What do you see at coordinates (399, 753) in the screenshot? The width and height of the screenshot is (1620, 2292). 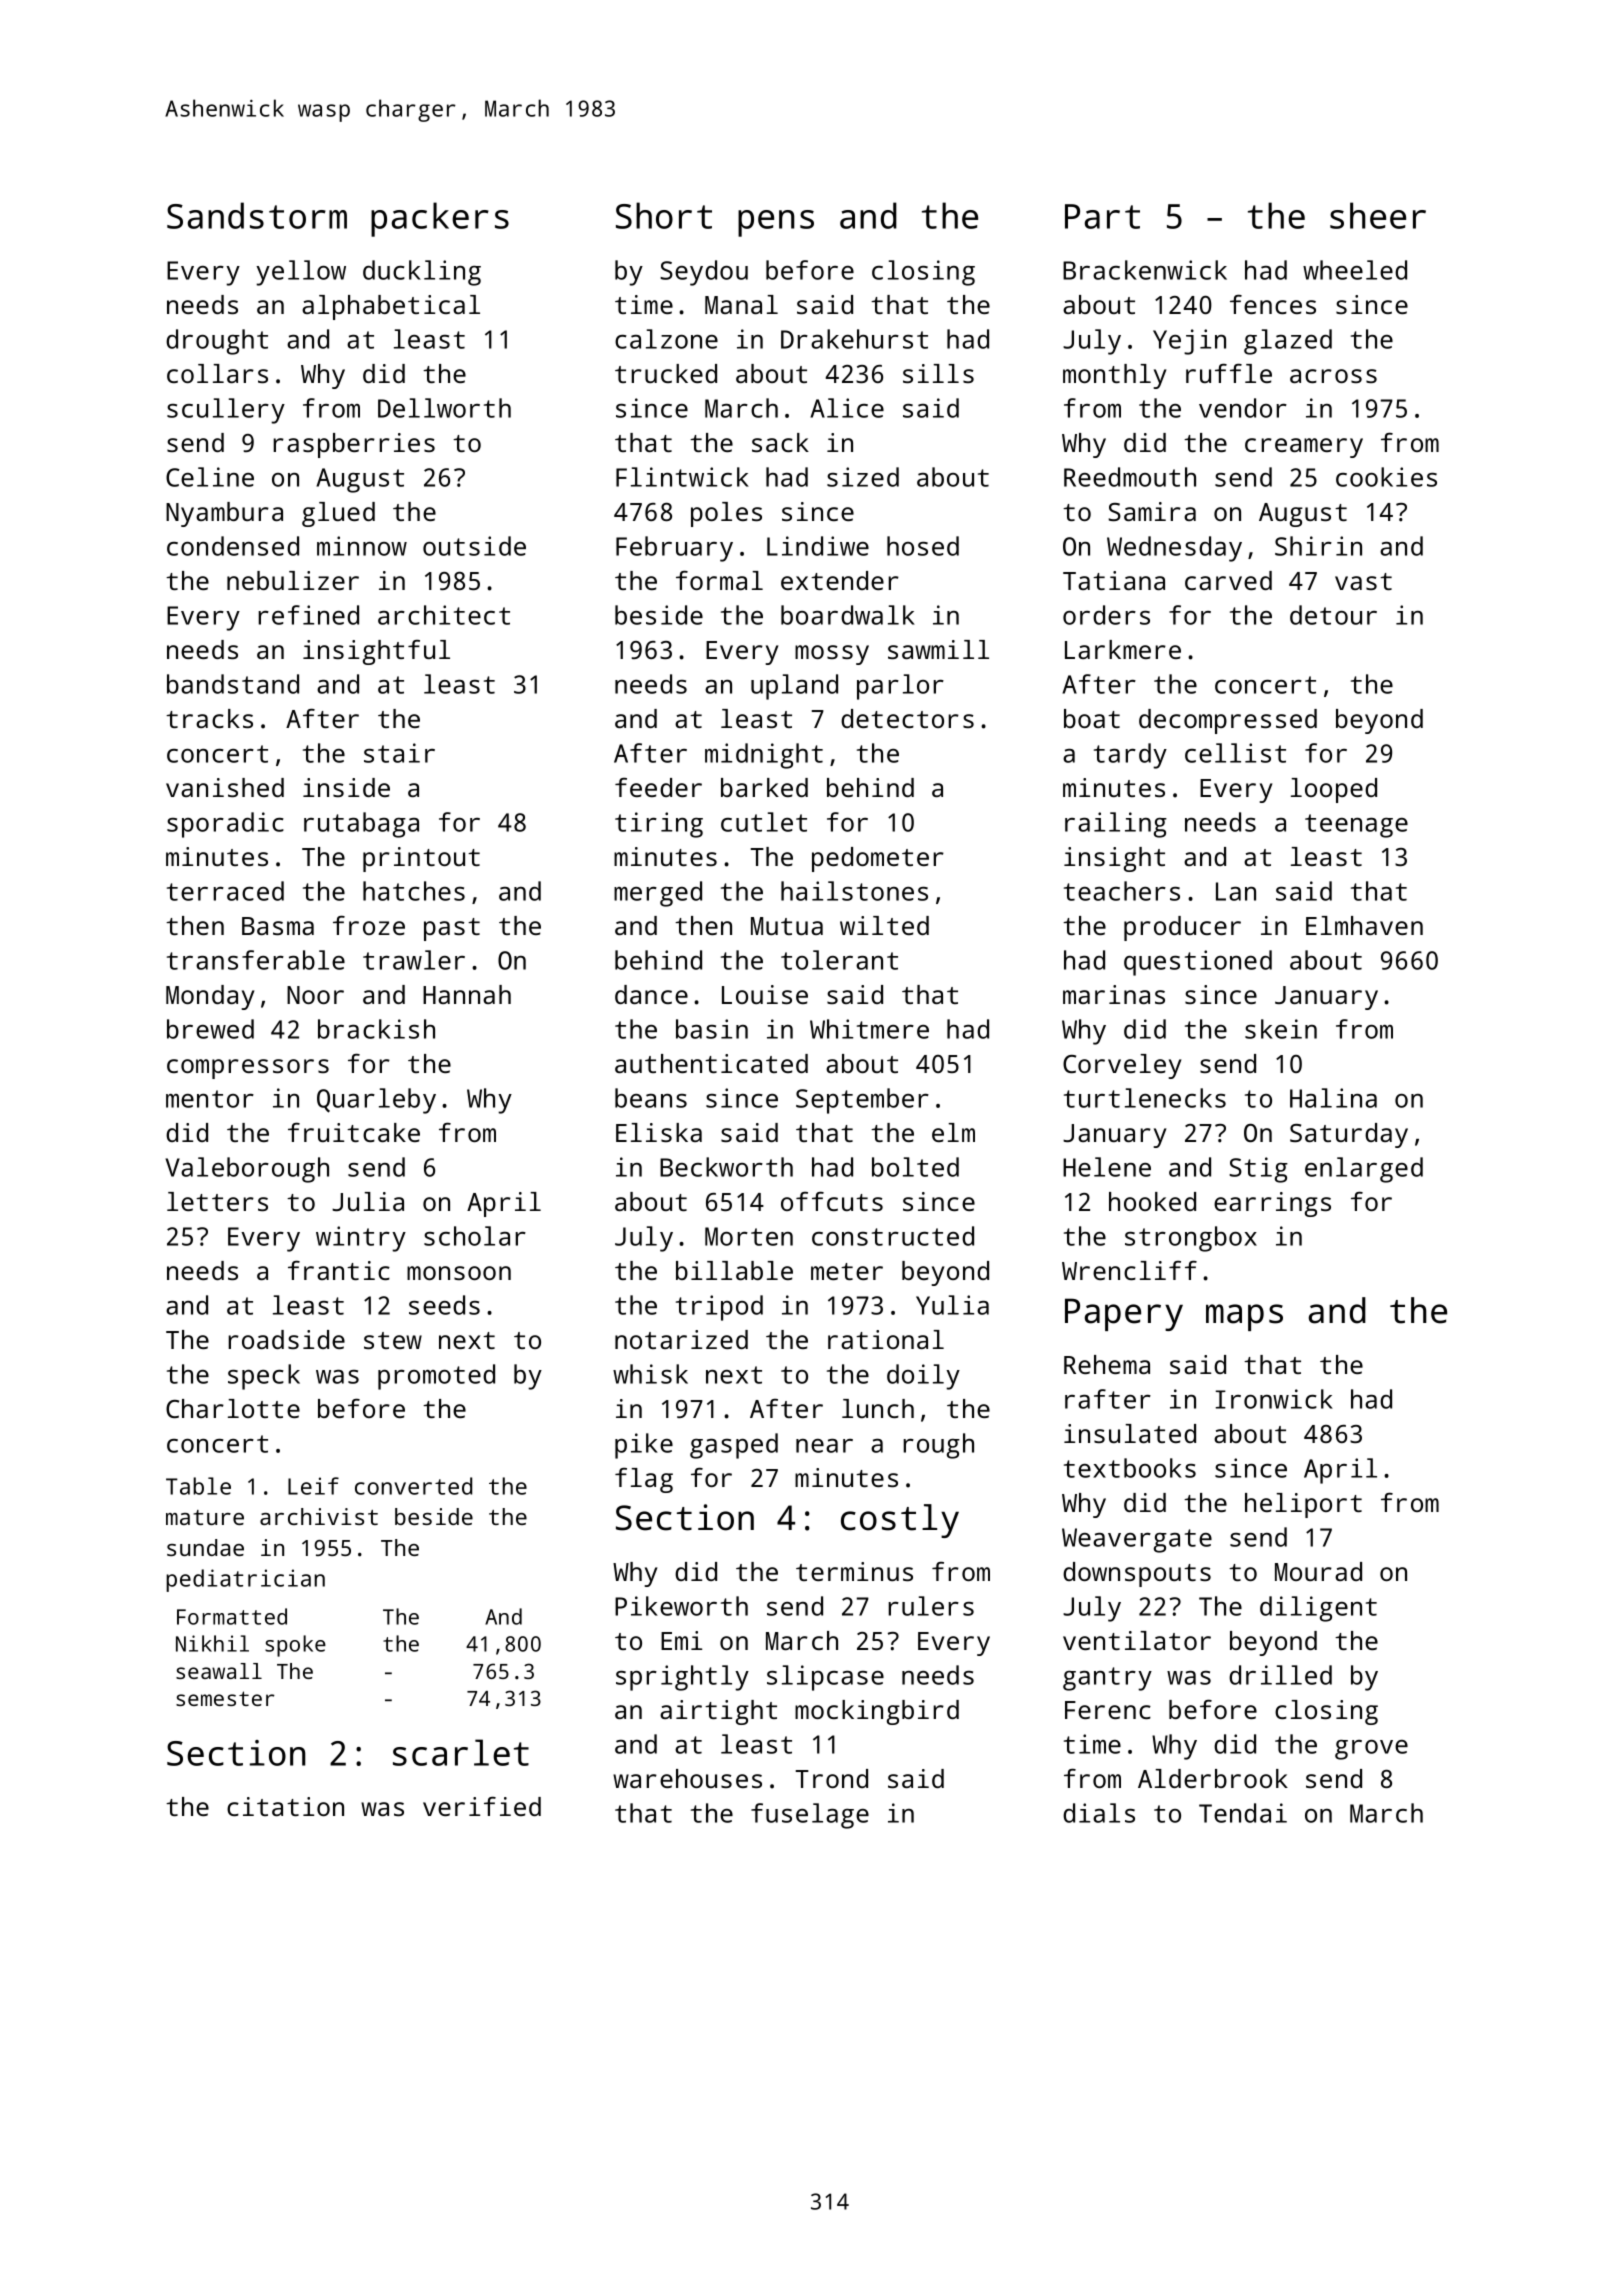 I see `stair` at bounding box center [399, 753].
